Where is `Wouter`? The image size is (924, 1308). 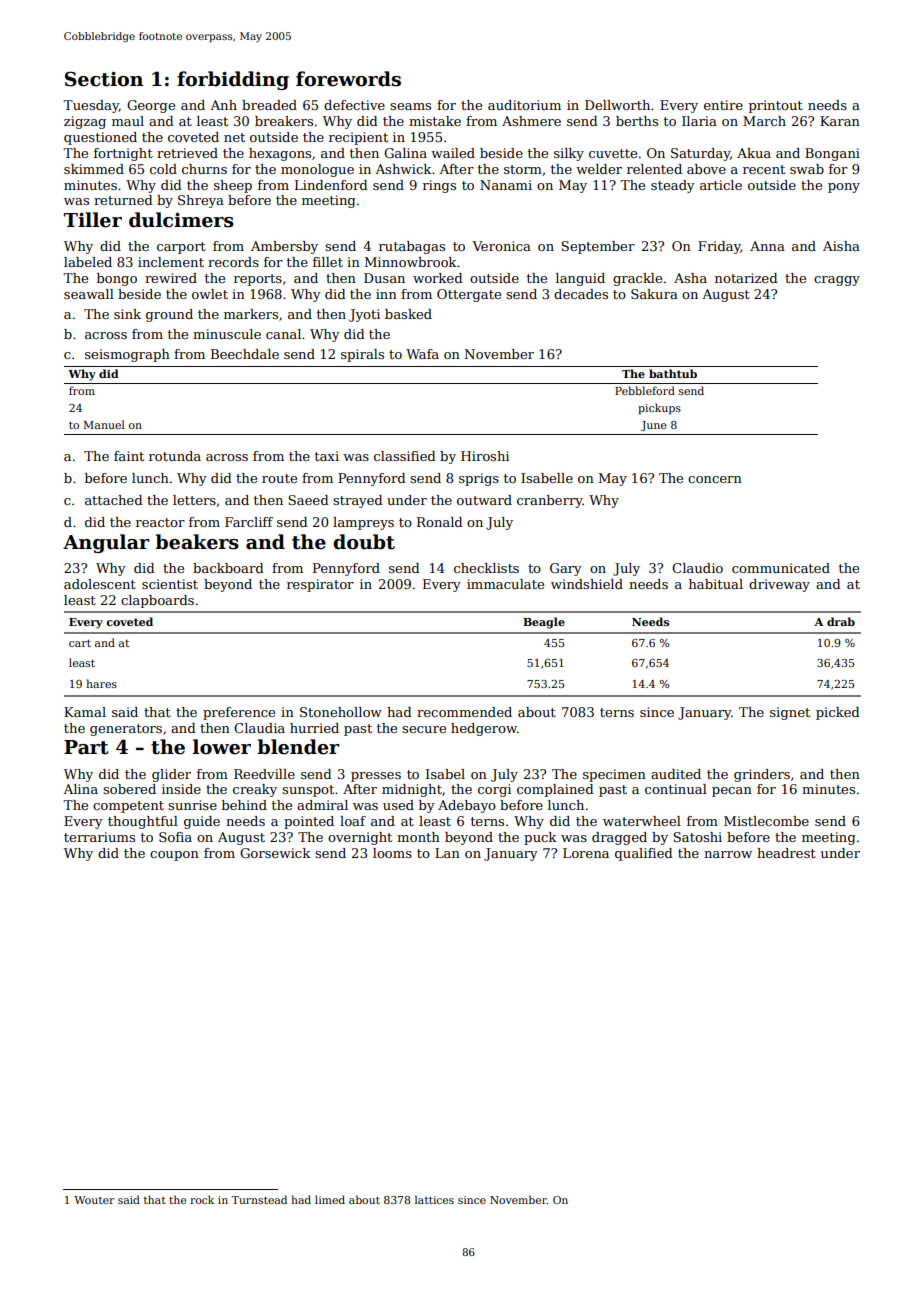
Wouter is located at coordinates (94, 1200).
